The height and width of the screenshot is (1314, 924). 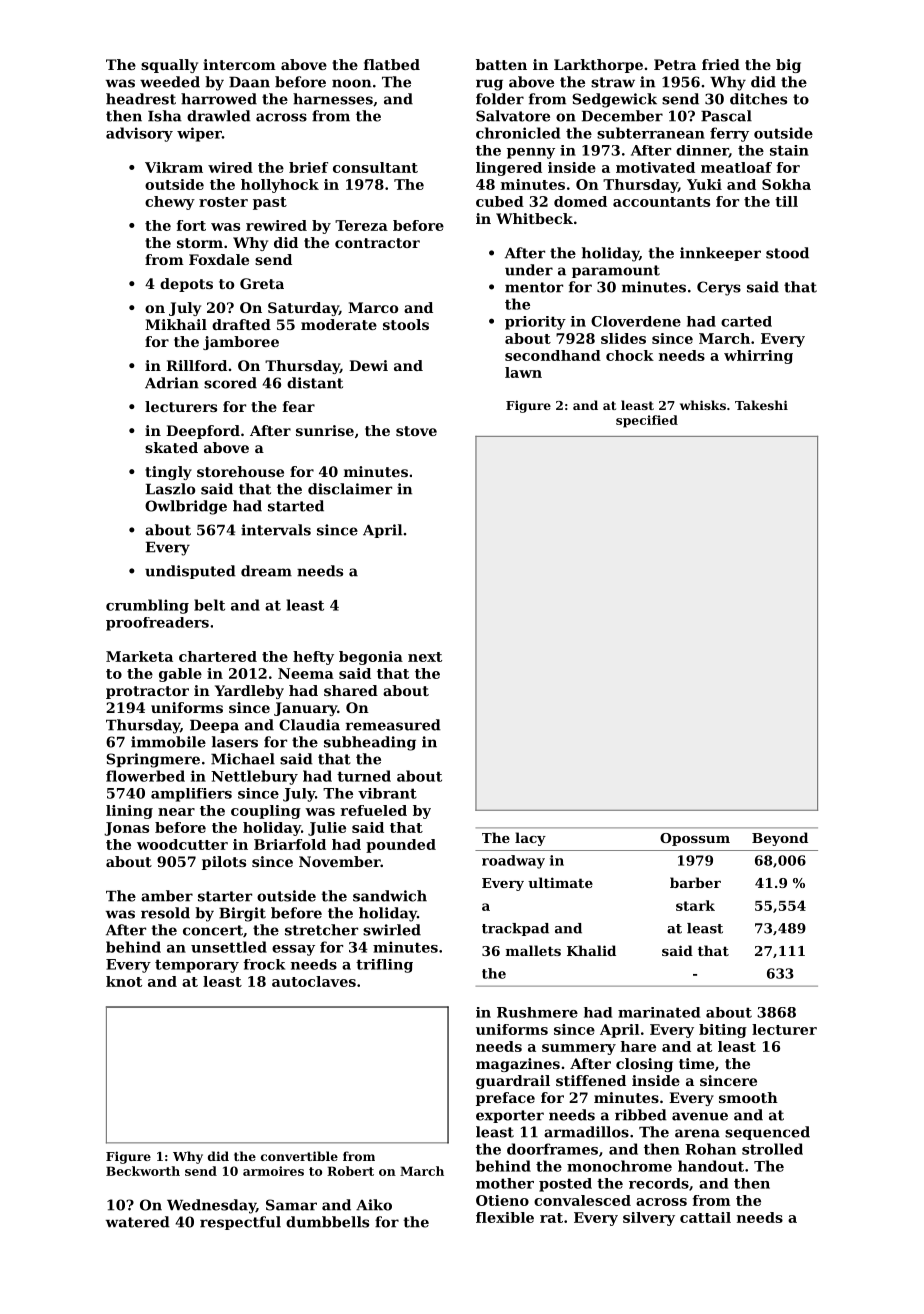 I want to click on autoclaves, so click(x=314, y=981).
